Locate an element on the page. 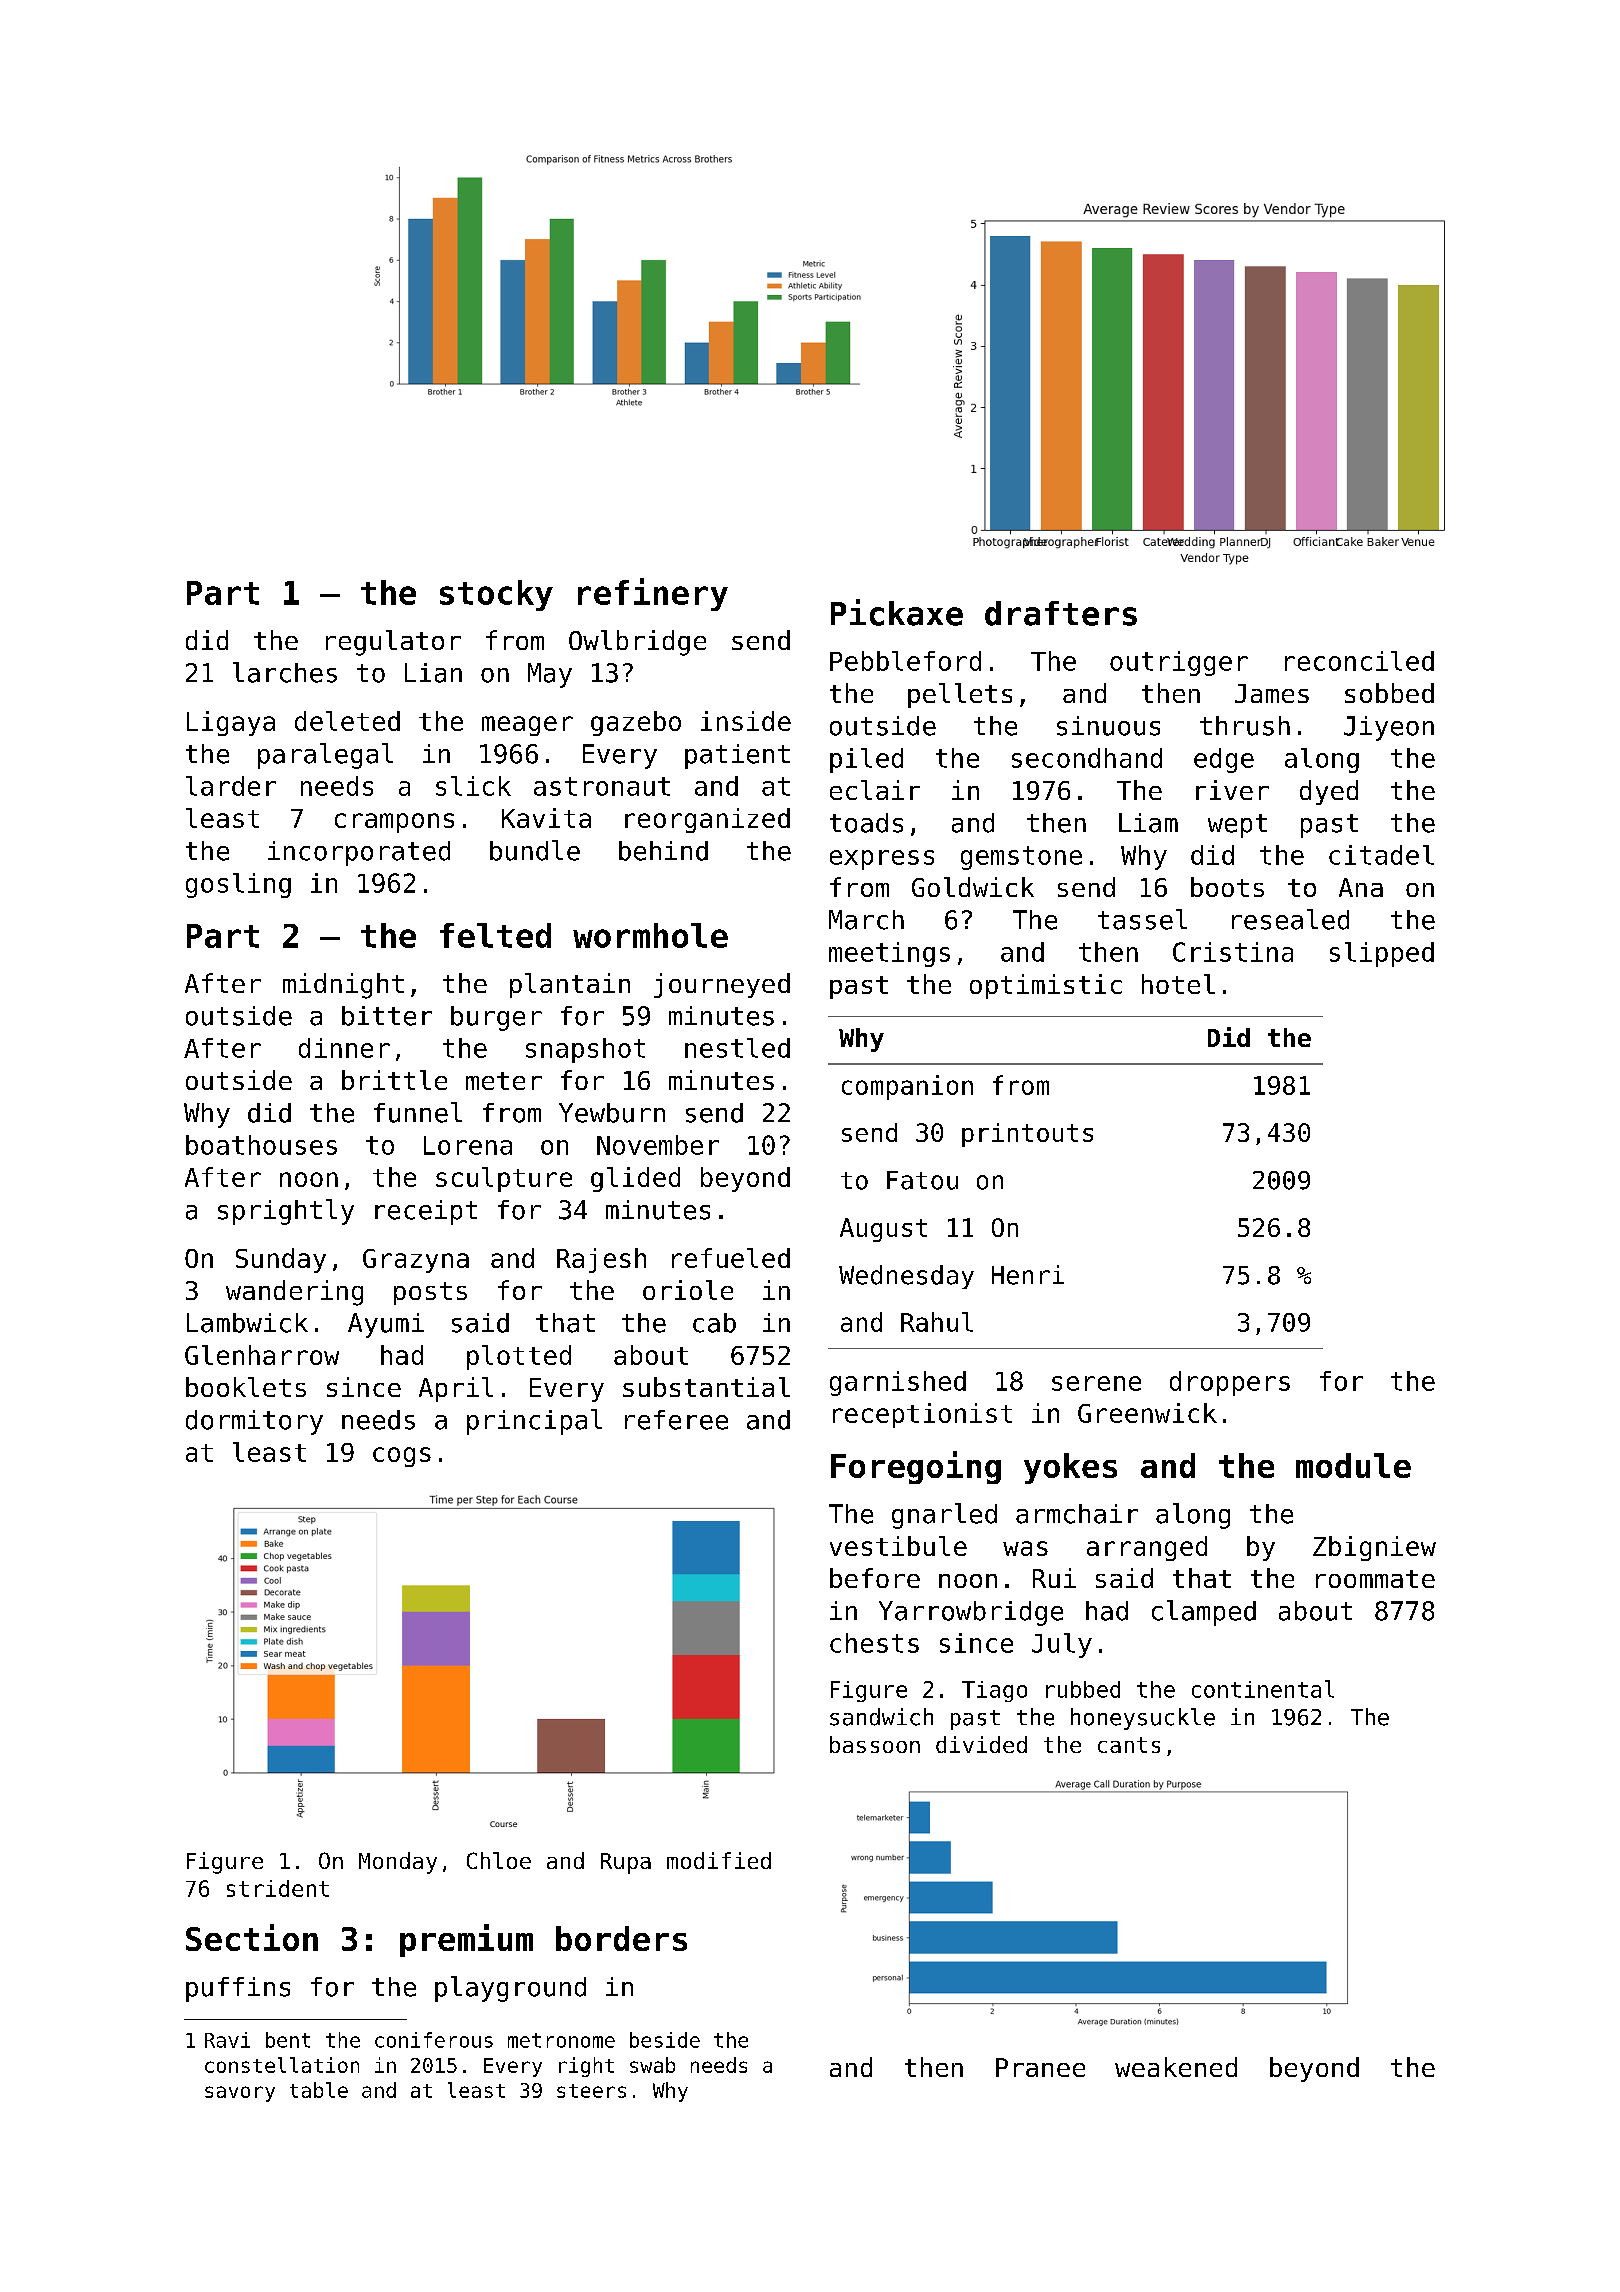  receptionist is located at coordinates (922, 1415).
